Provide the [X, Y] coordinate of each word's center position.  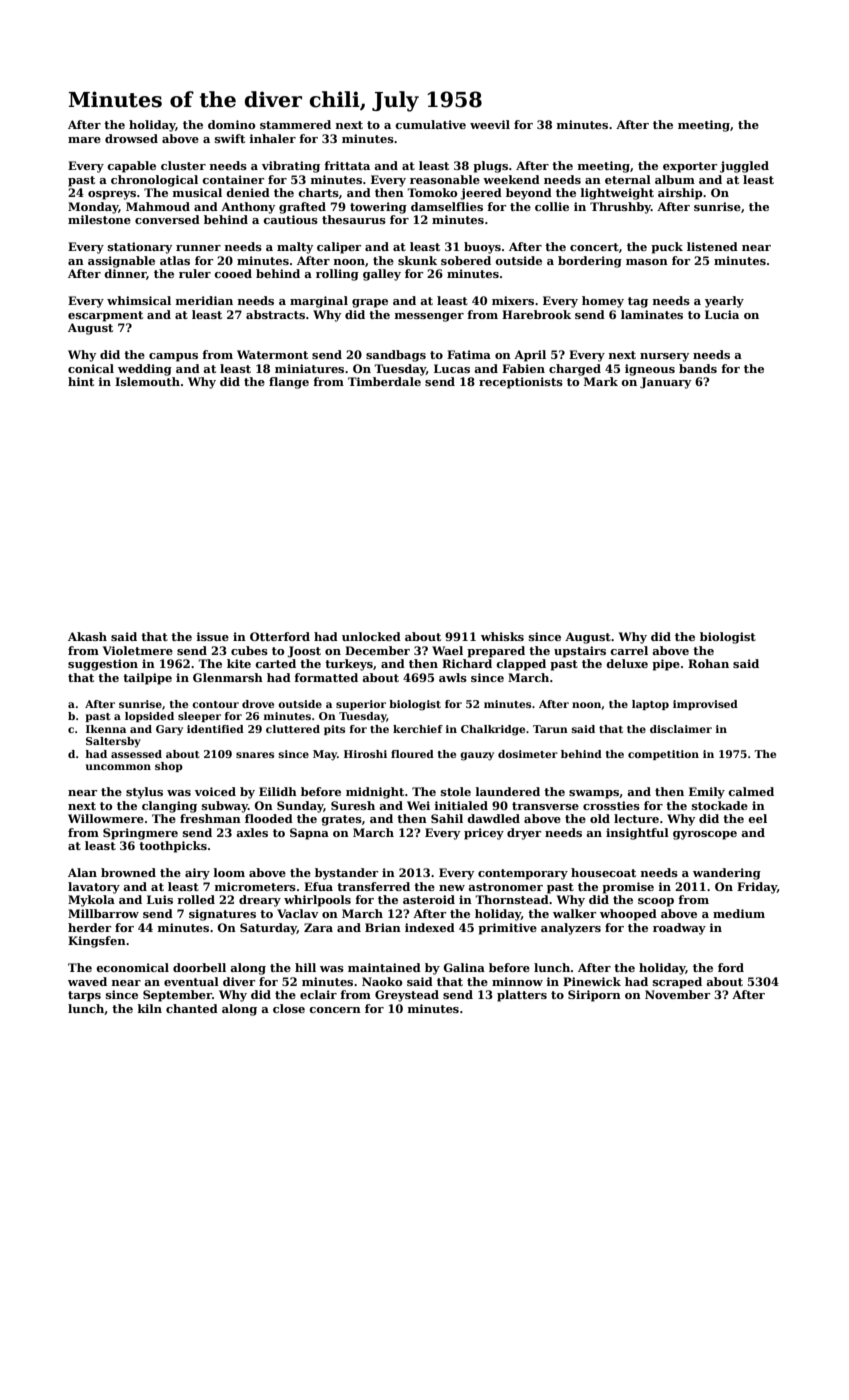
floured [412, 754]
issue [213, 636]
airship [680, 194]
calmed [751, 791]
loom [229, 872]
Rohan [708, 663]
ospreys [112, 195]
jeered [481, 194]
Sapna [309, 834]
